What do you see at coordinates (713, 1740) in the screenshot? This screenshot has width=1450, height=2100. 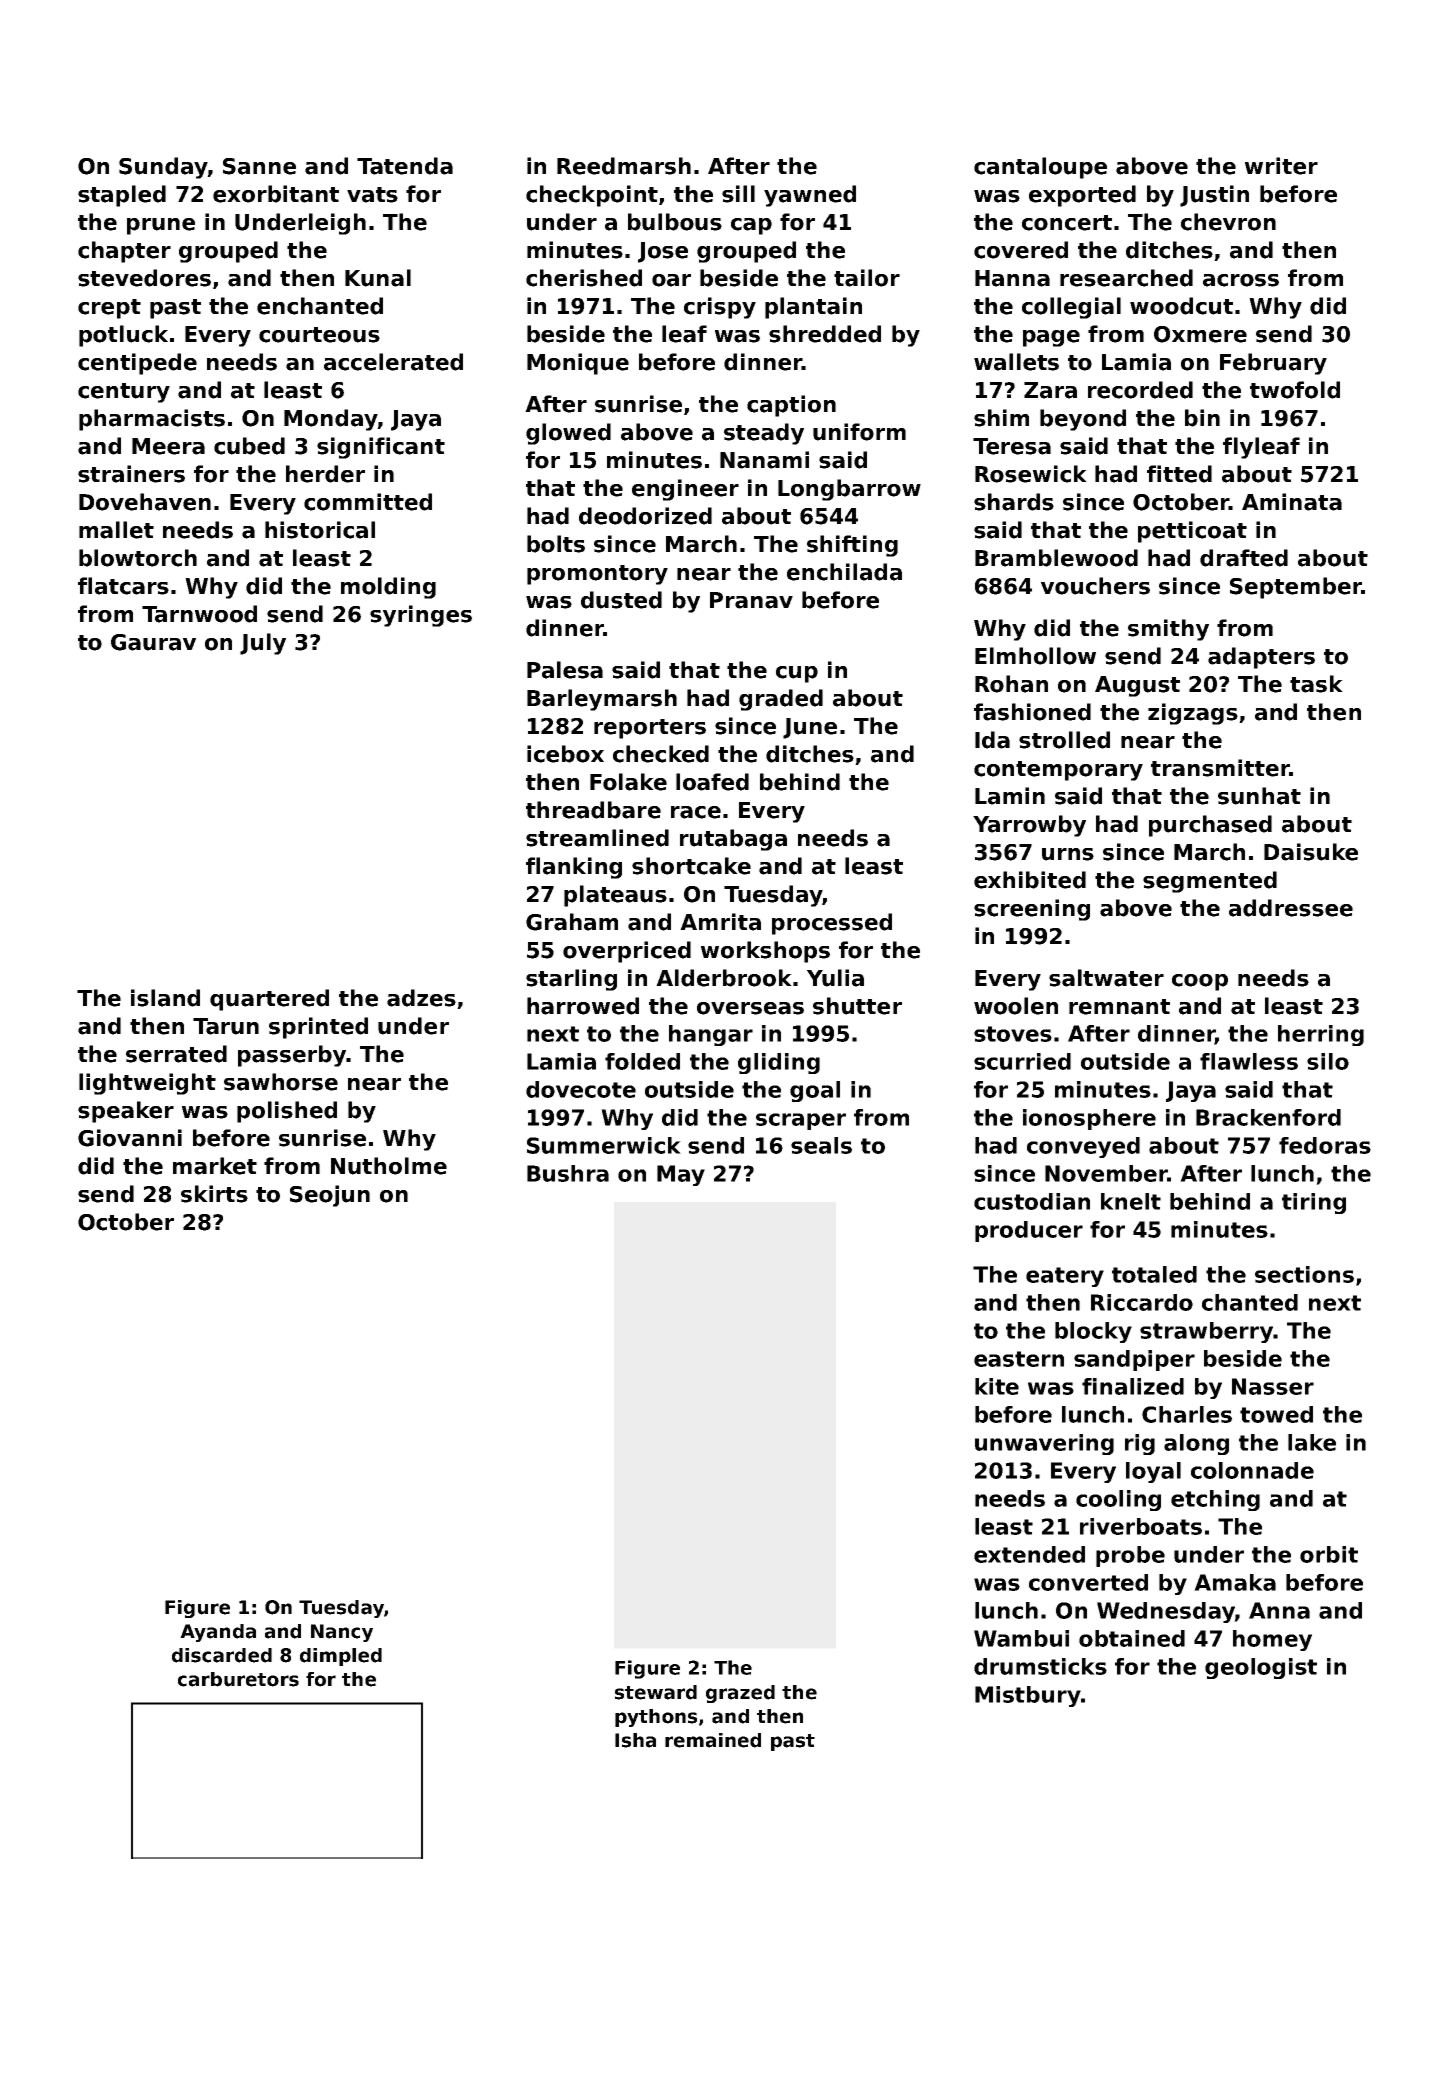 I see `remained` at bounding box center [713, 1740].
